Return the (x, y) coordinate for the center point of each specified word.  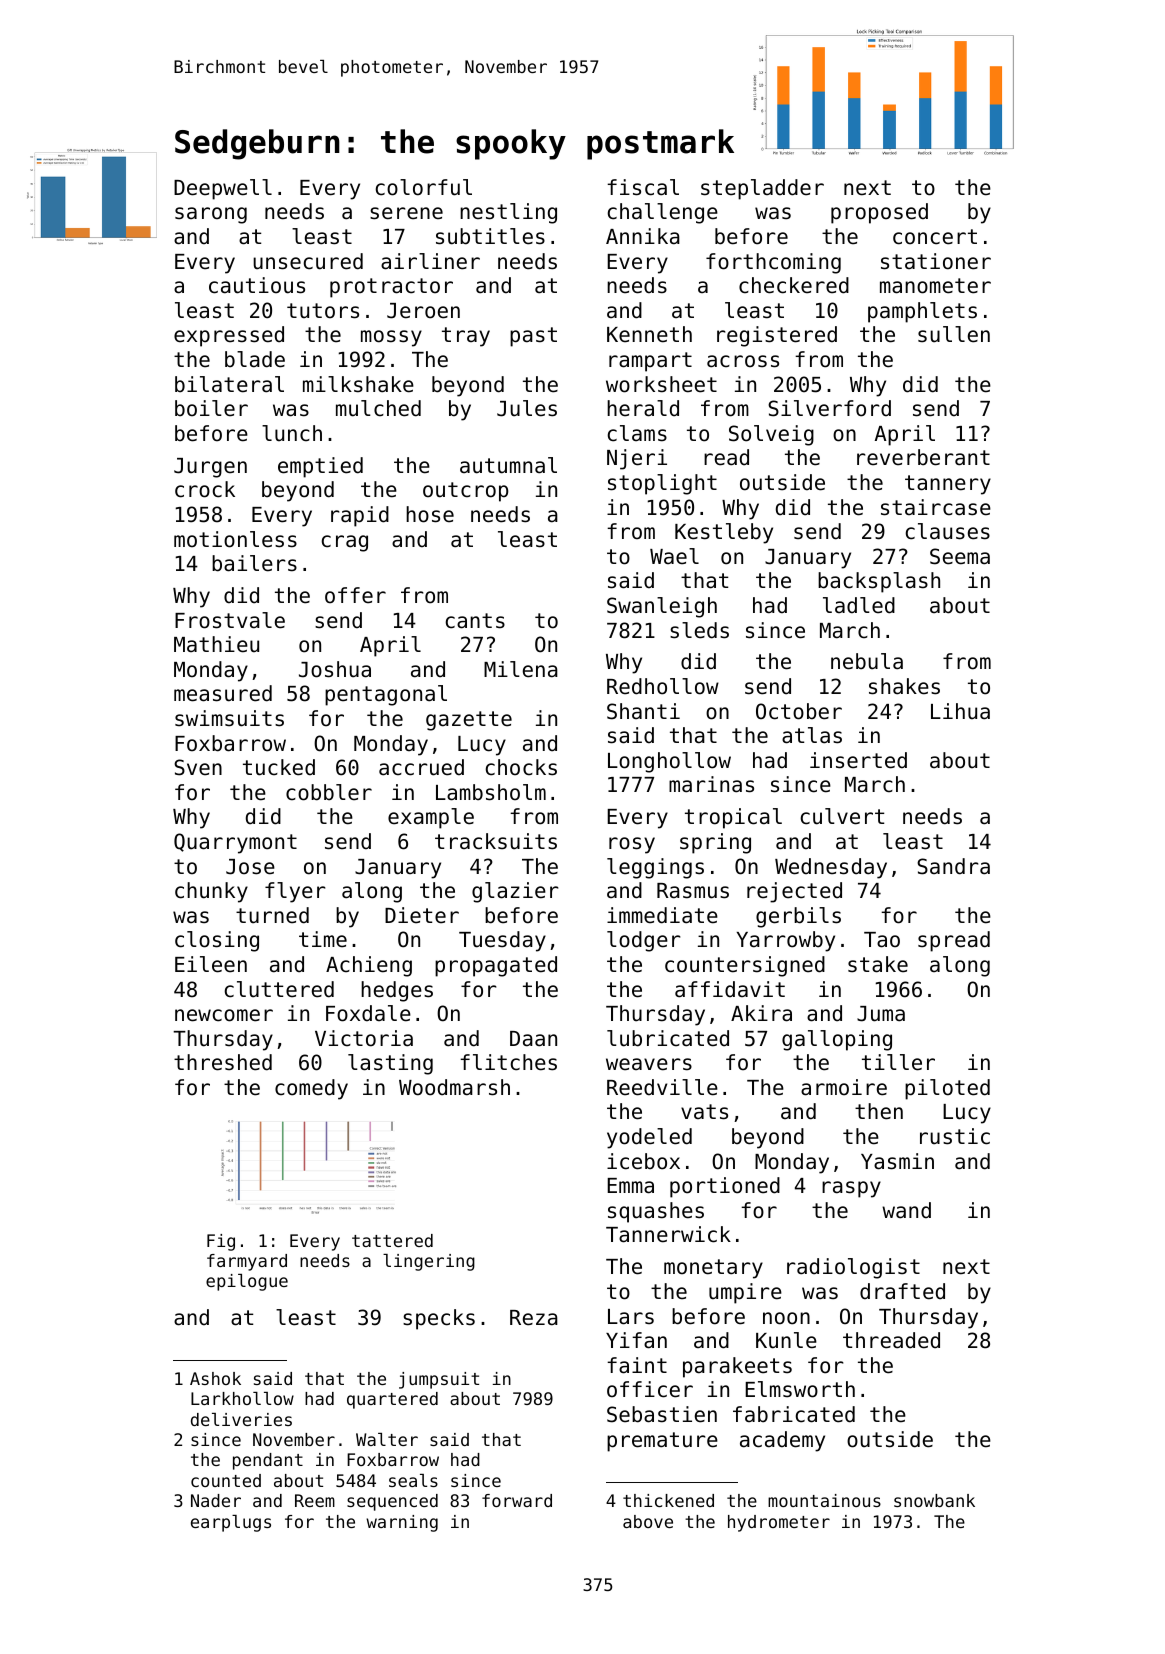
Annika (643, 236)
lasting (390, 1064)
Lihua (960, 711)
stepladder (762, 189)
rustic (955, 1136)
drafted (902, 1291)
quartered (392, 1400)
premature (662, 1442)
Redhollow (663, 686)
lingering (429, 1262)
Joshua (335, 669)
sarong (211, 215)
